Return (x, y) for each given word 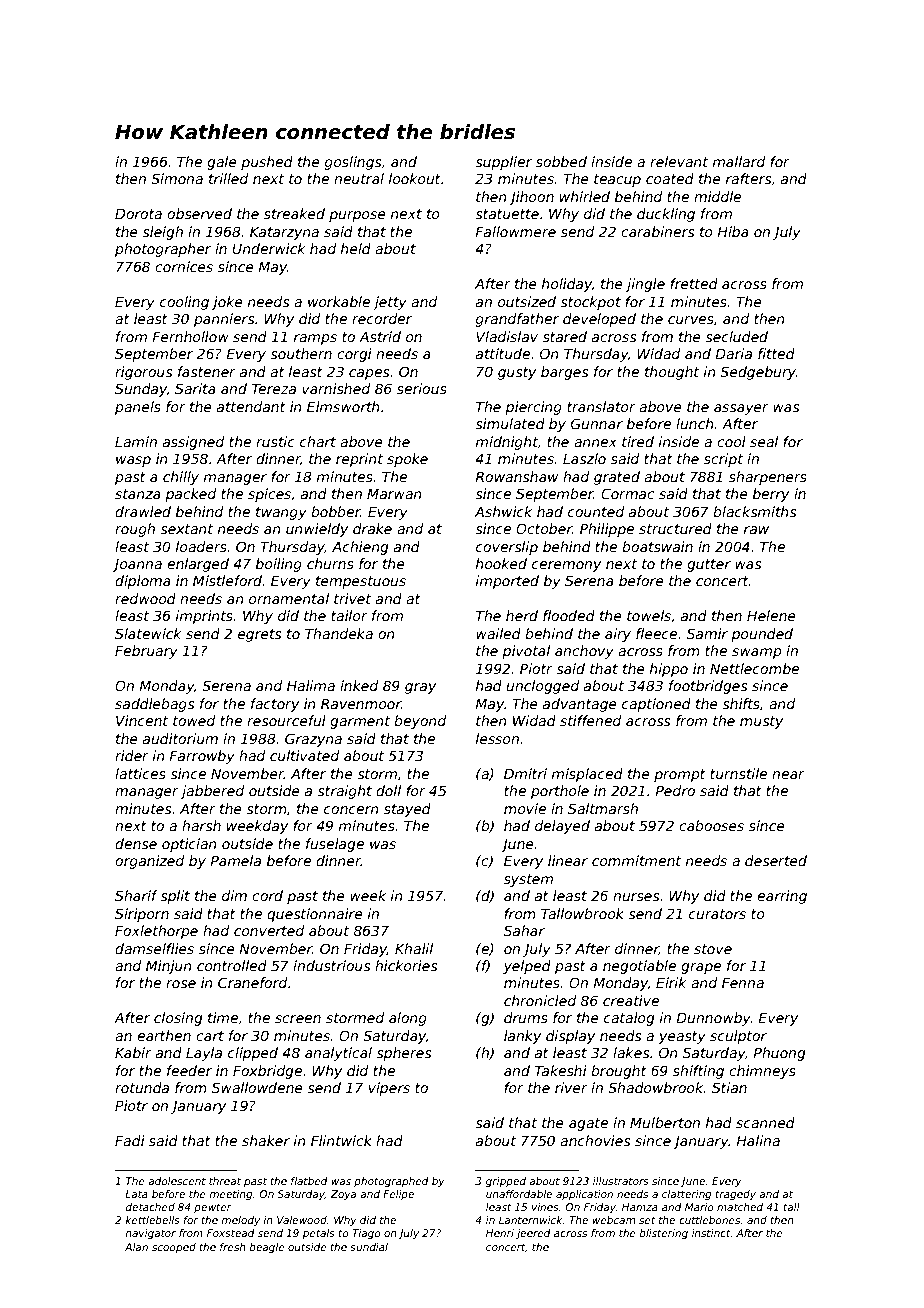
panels (138, 408)
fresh (233, 1247)
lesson (497, 738)
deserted (776, 860)
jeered (533, 1234)
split (175, 897)
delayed (562, 827)
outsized (527, 301)
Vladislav (507, 336)
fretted (694, 283)
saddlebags (154, 705)
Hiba (733, 231)
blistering (663, 1234)
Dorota (138, 213)
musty (761, 722)
